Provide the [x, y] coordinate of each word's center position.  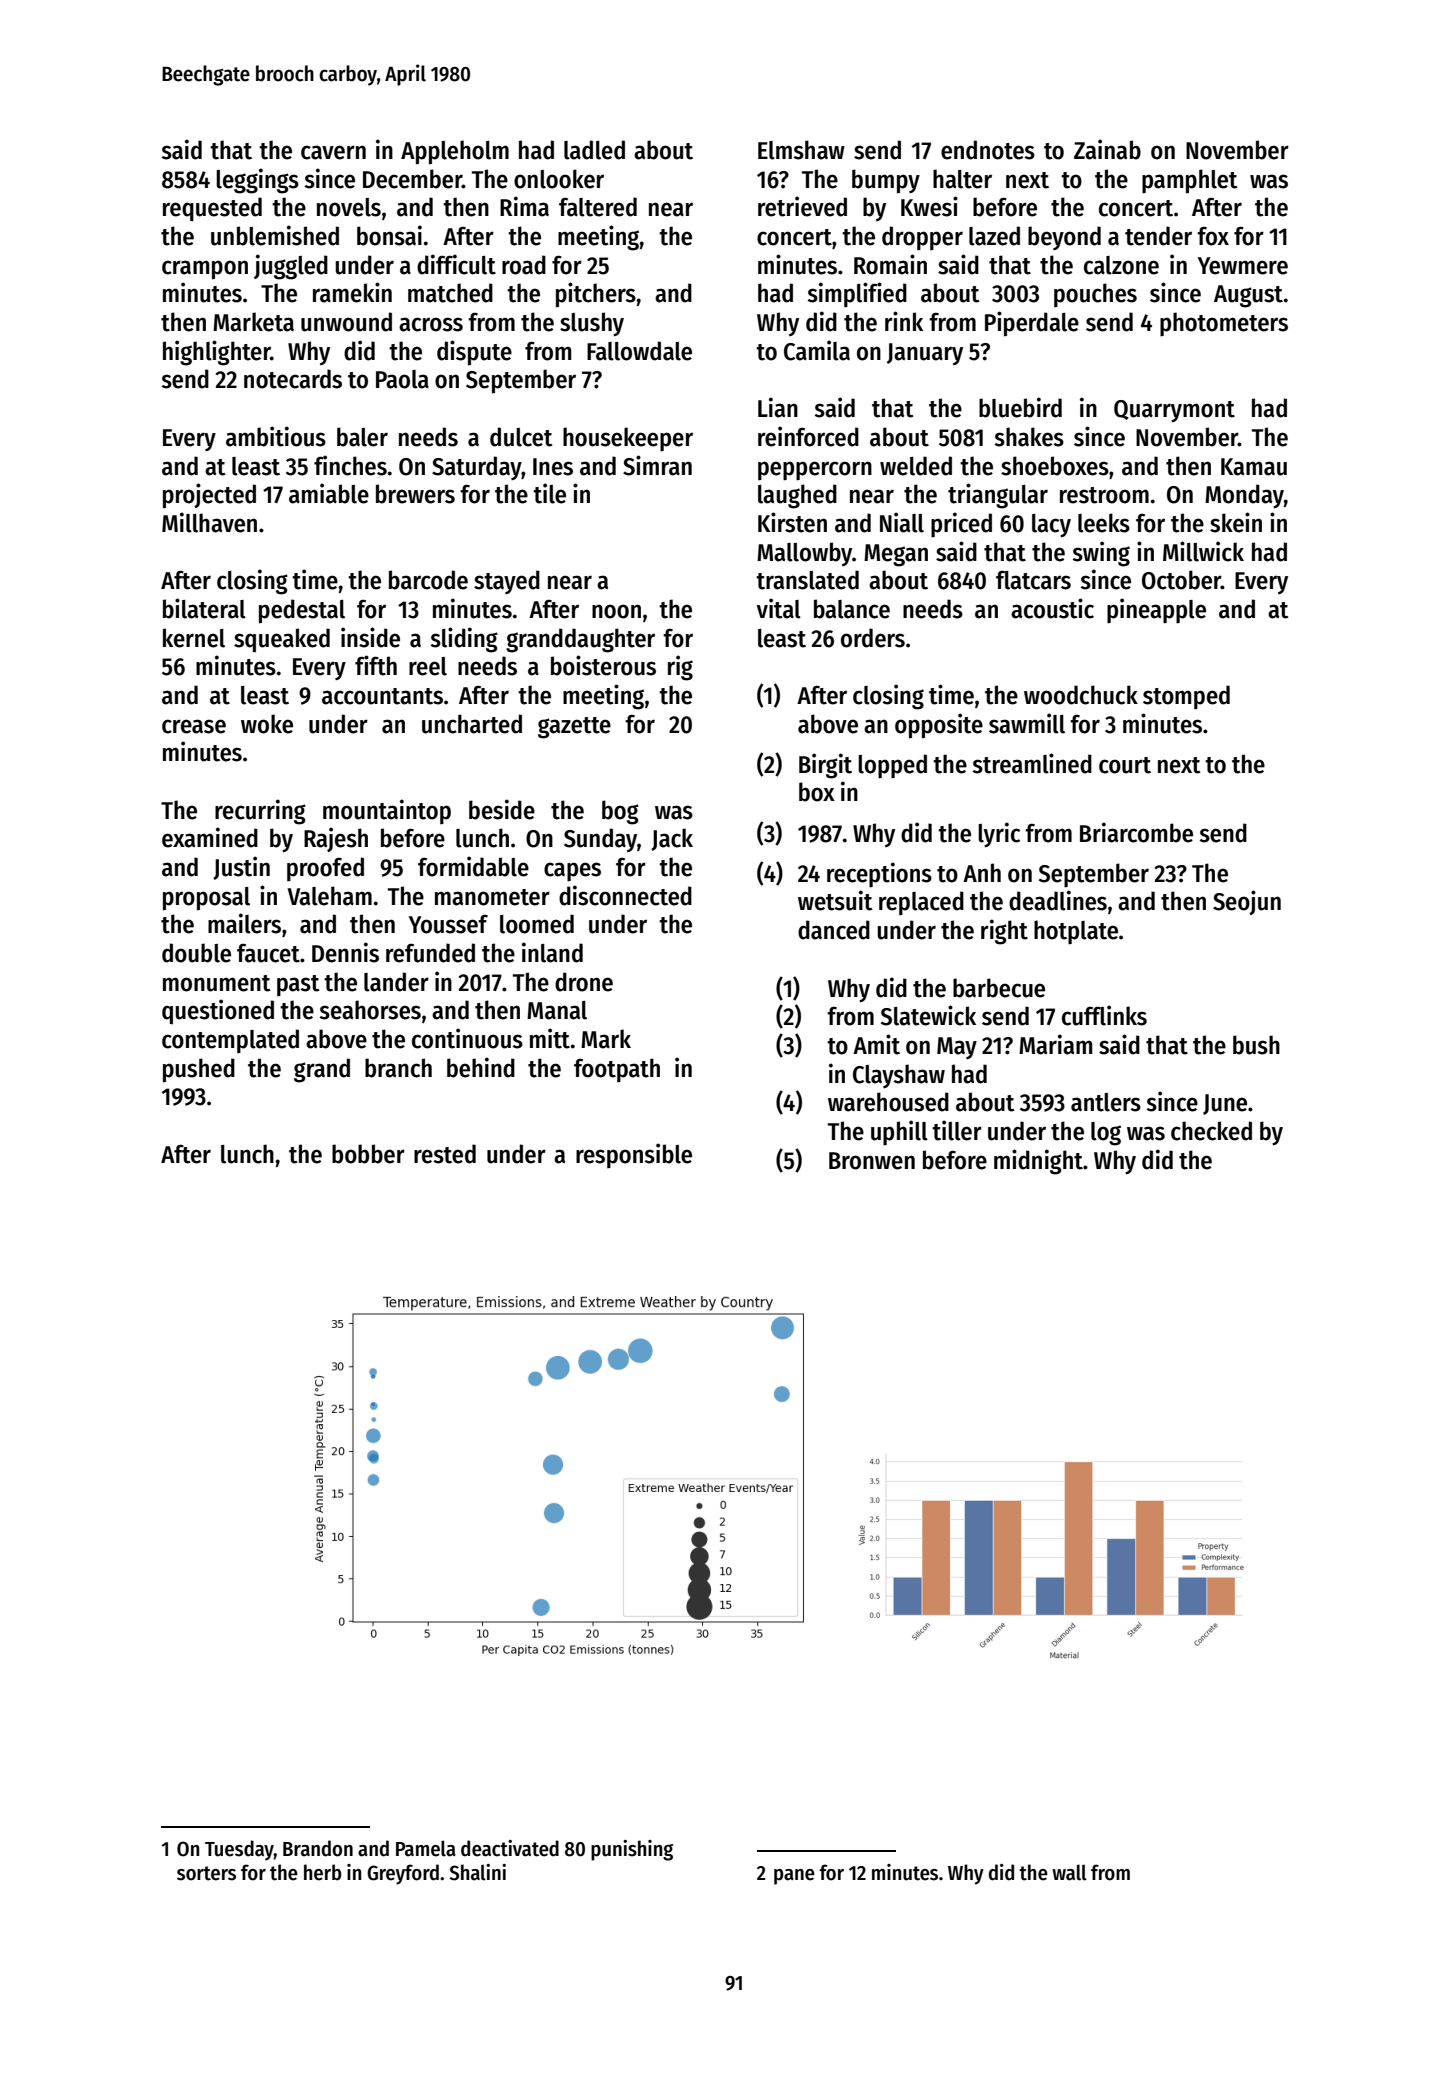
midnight [1038, 1162]
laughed [797, 496]
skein [1236, 522]
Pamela [426, 1848]
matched [450, 293]
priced [961, 525]
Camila [817, 350]
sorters [206, 1873]
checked [1211, 1131]
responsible [634, 1155]
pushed [199, 1070]
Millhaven [209, 522]
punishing [632, 1850]
